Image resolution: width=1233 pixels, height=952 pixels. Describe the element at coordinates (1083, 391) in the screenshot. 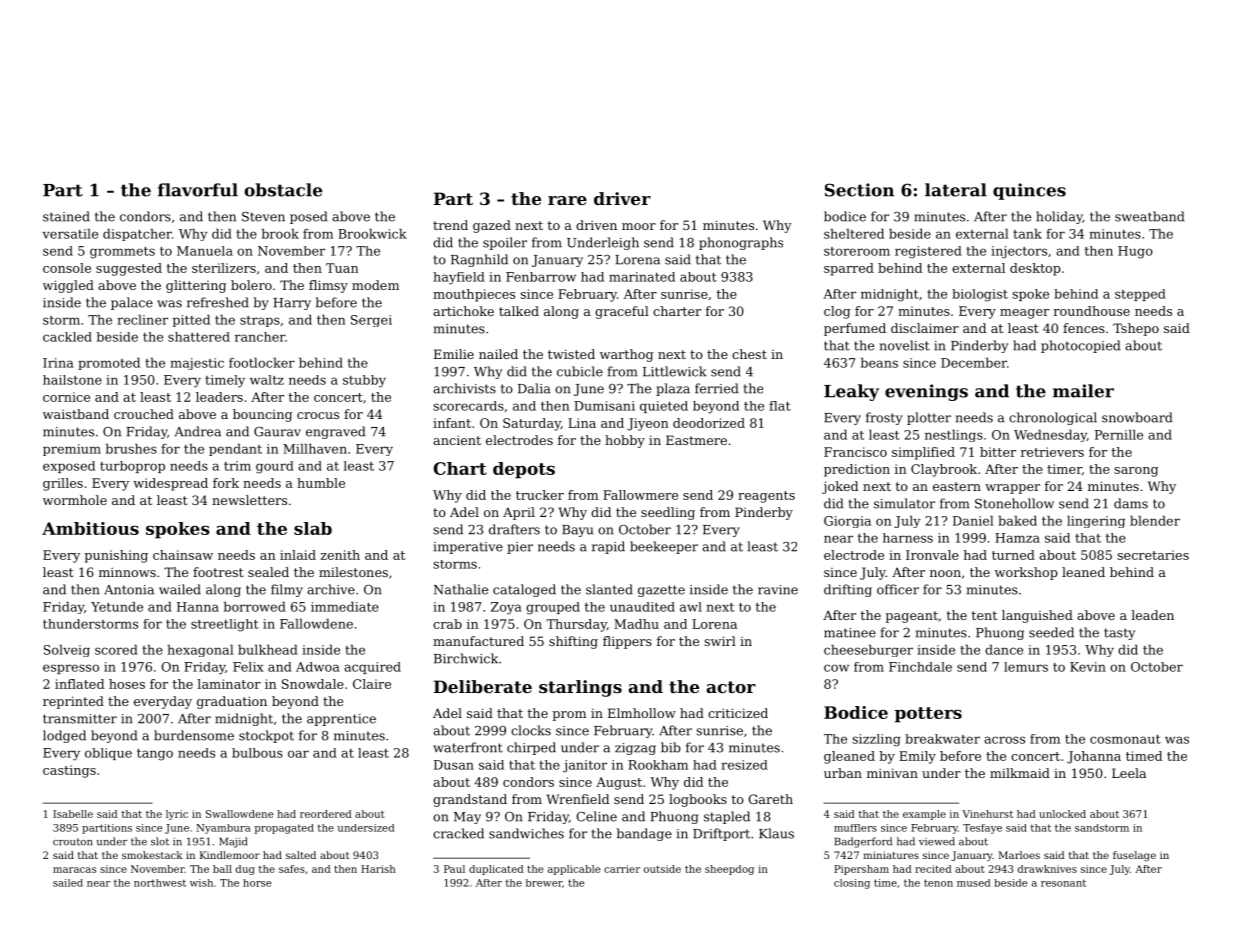

I see `mailer` at that location.
